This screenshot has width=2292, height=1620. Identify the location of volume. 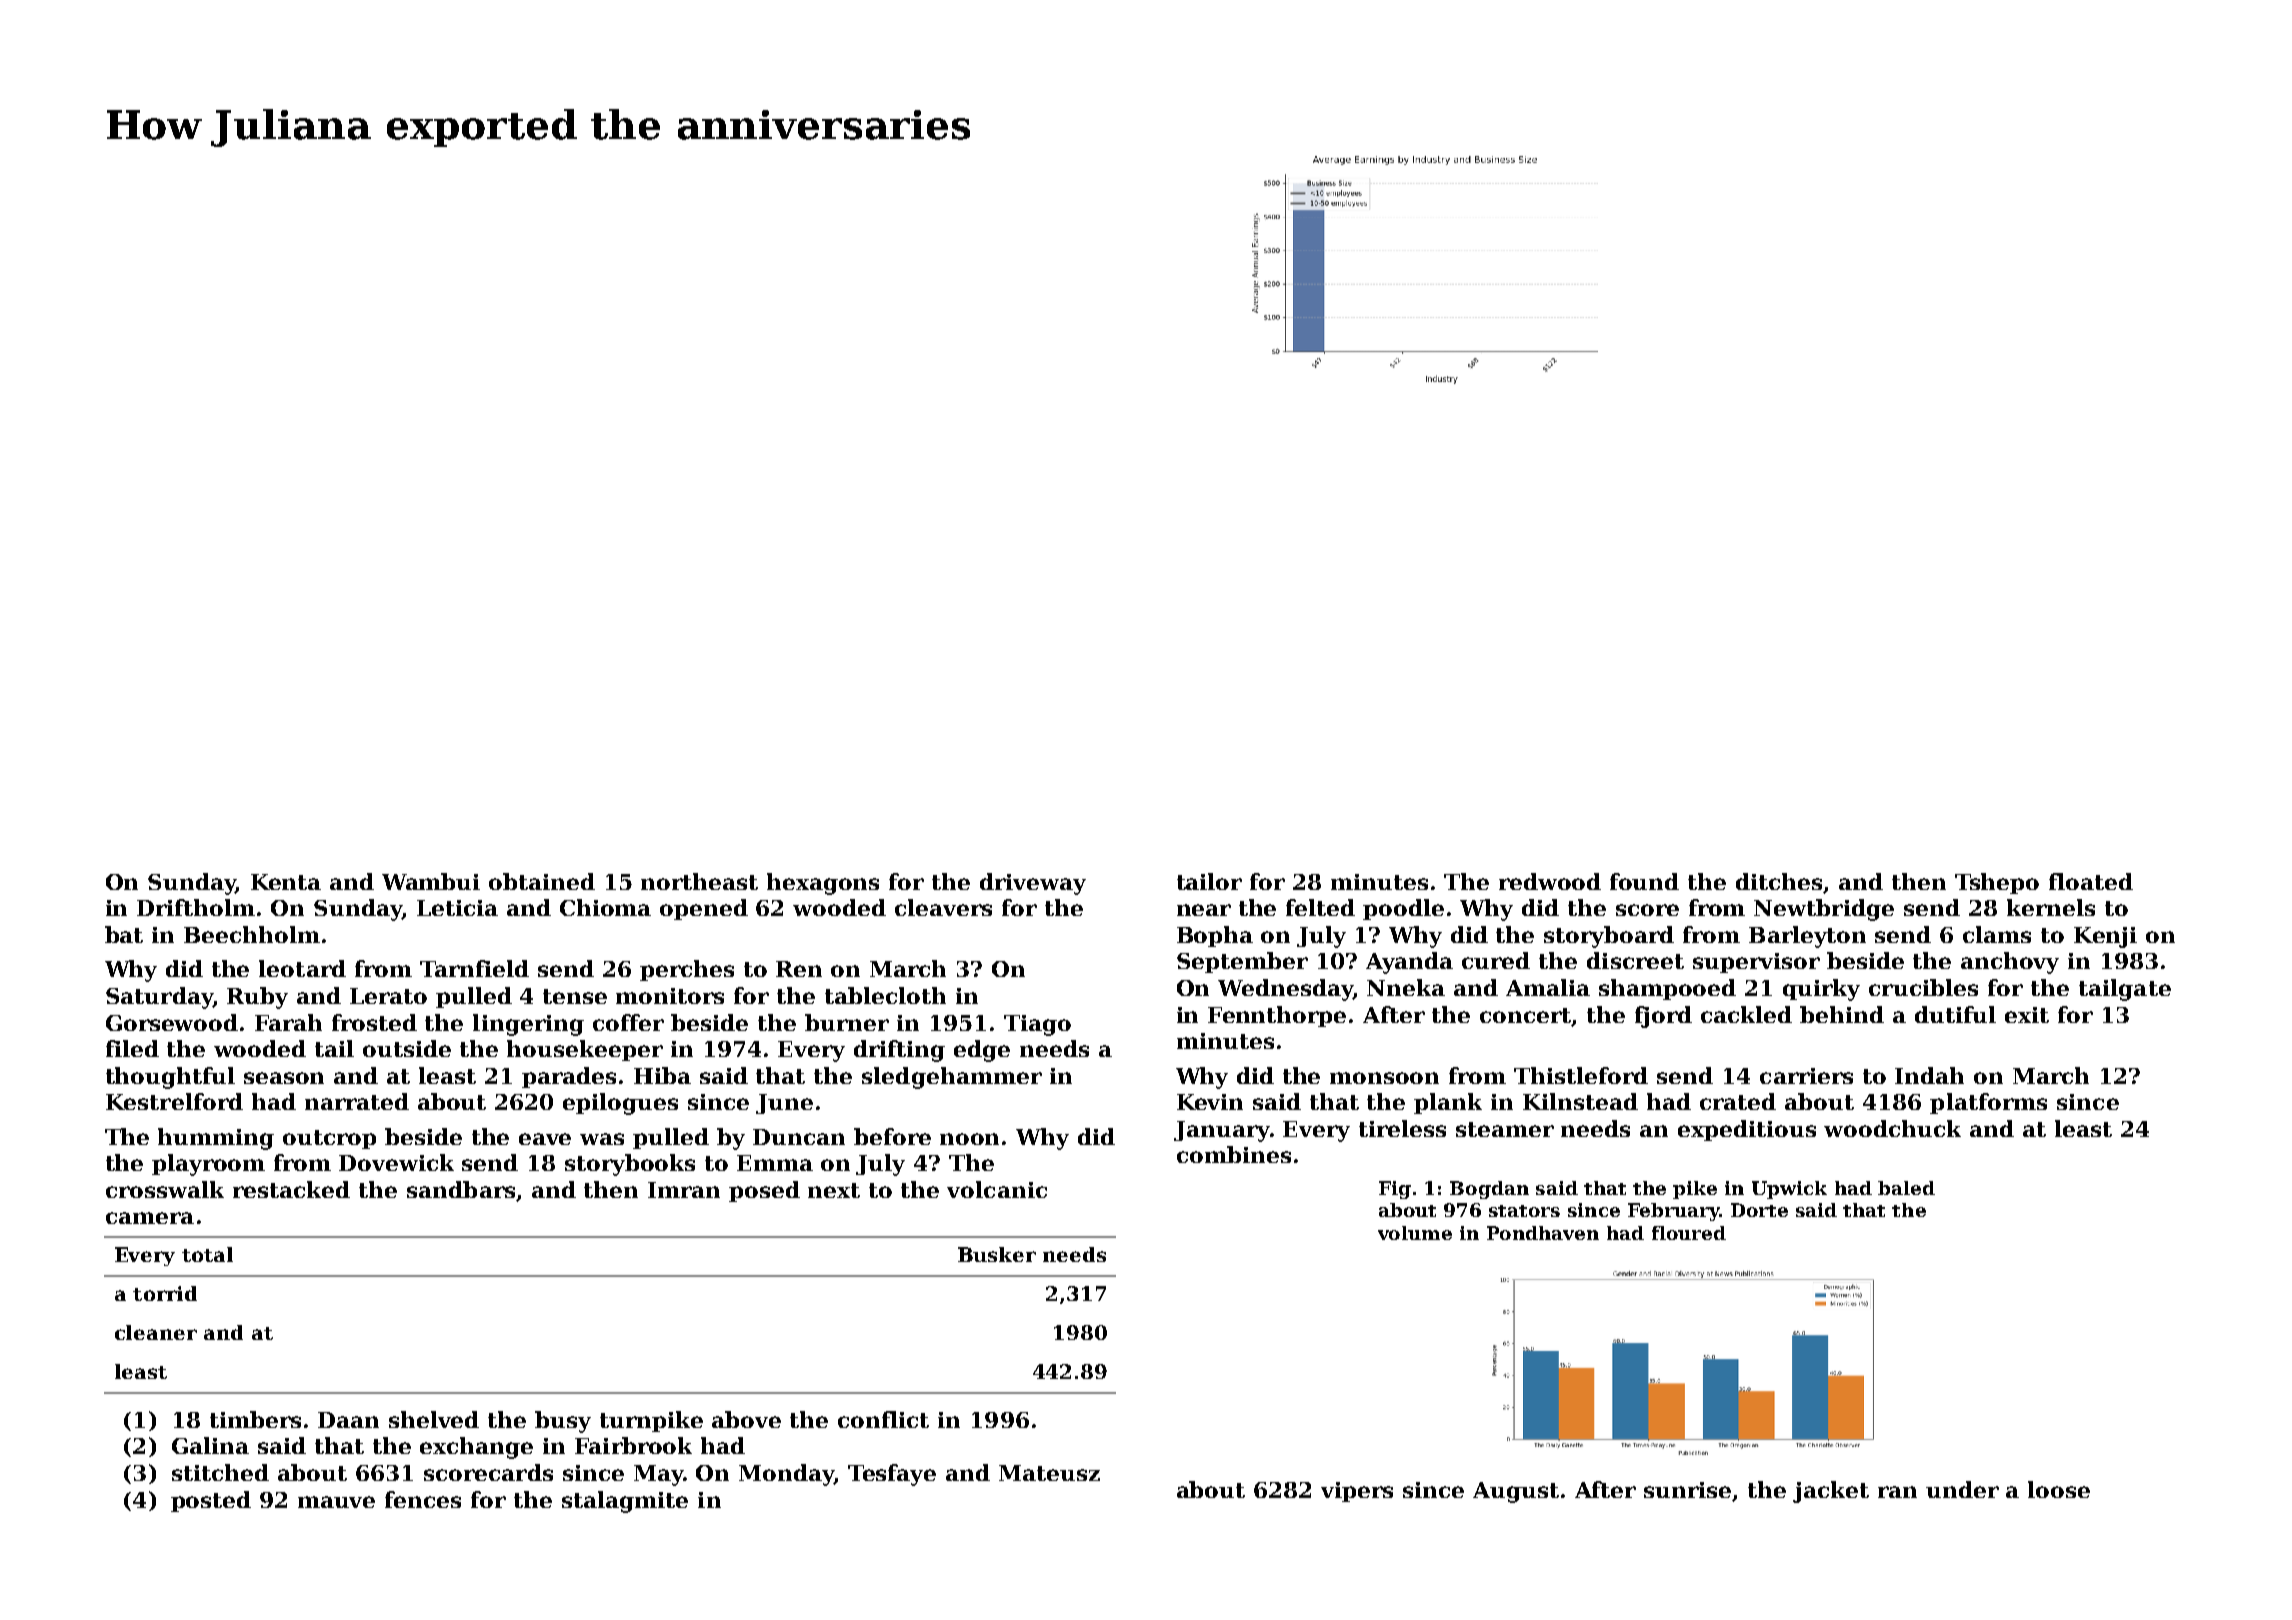
(1415, 1233).
